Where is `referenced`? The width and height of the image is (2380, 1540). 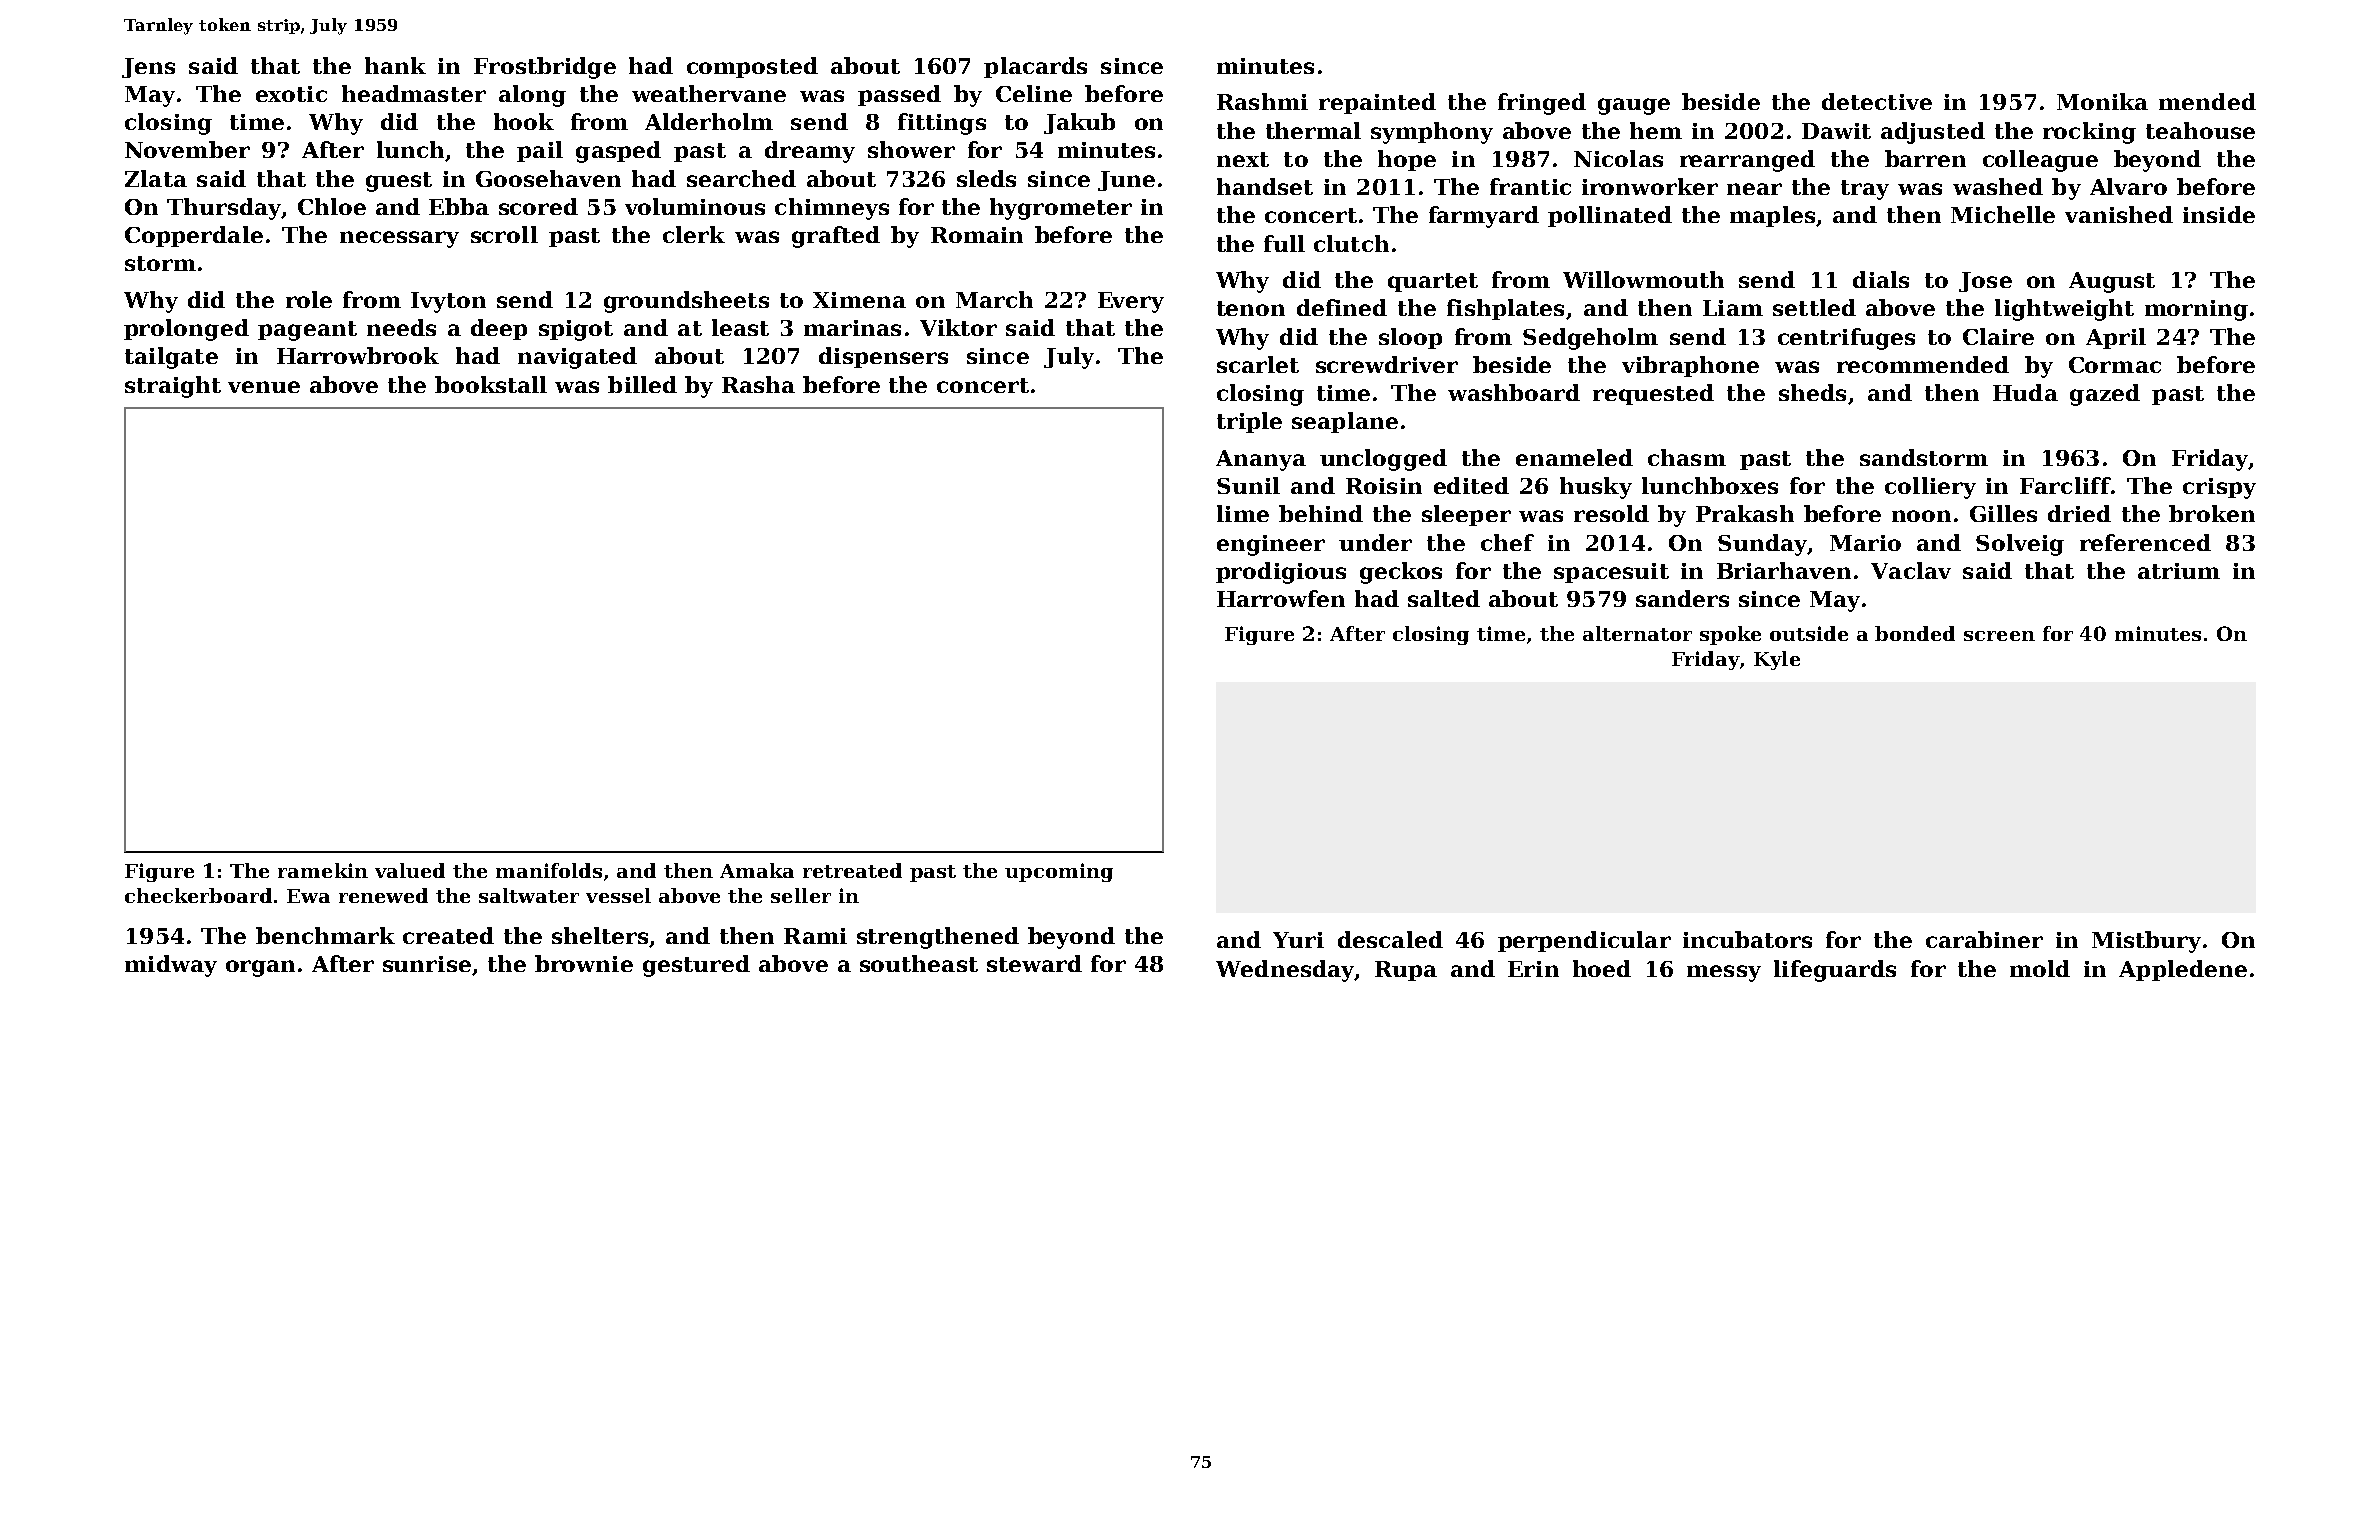 referenced is located at coordinates (2145, 542).
